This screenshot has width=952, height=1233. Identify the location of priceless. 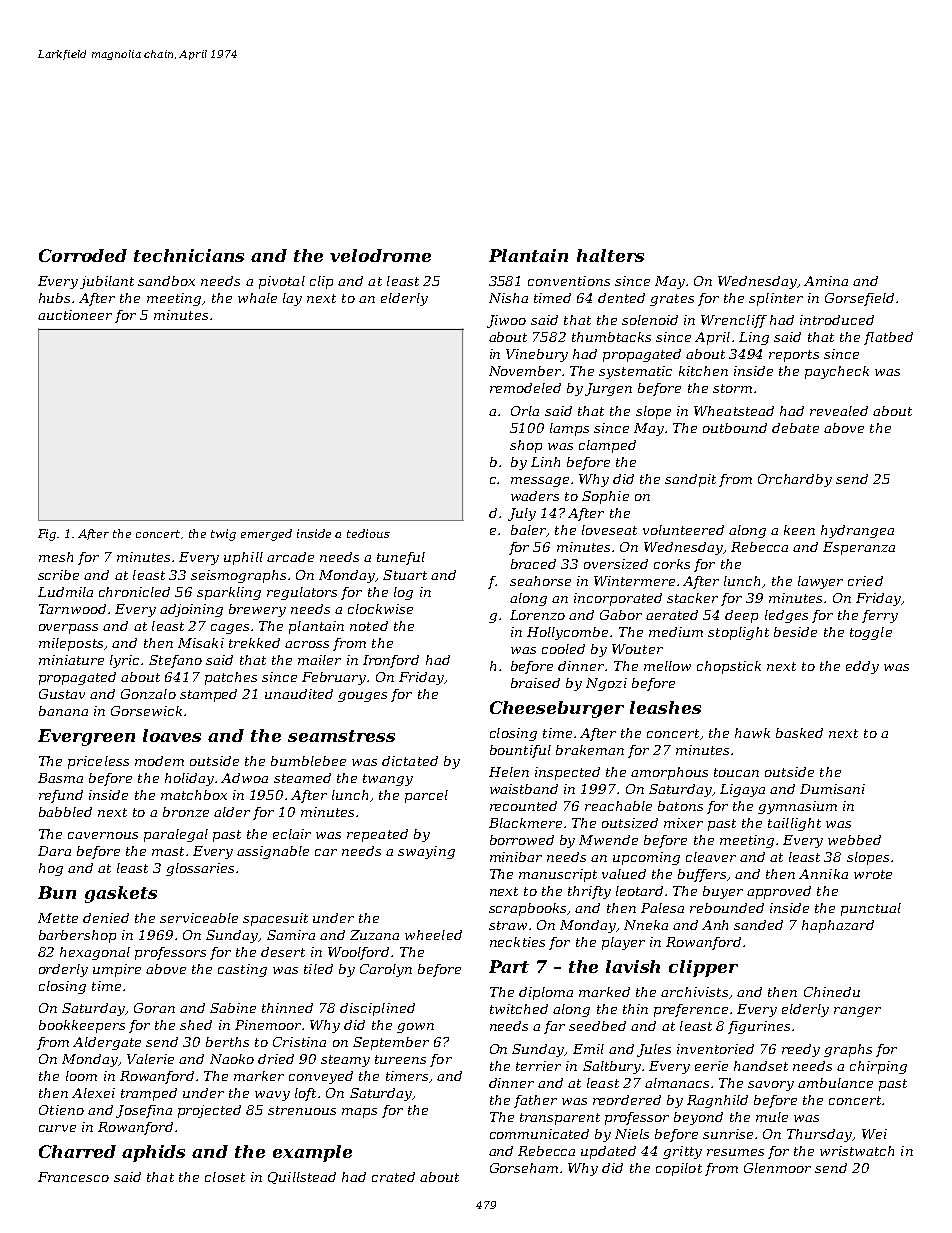
(98, 762).
